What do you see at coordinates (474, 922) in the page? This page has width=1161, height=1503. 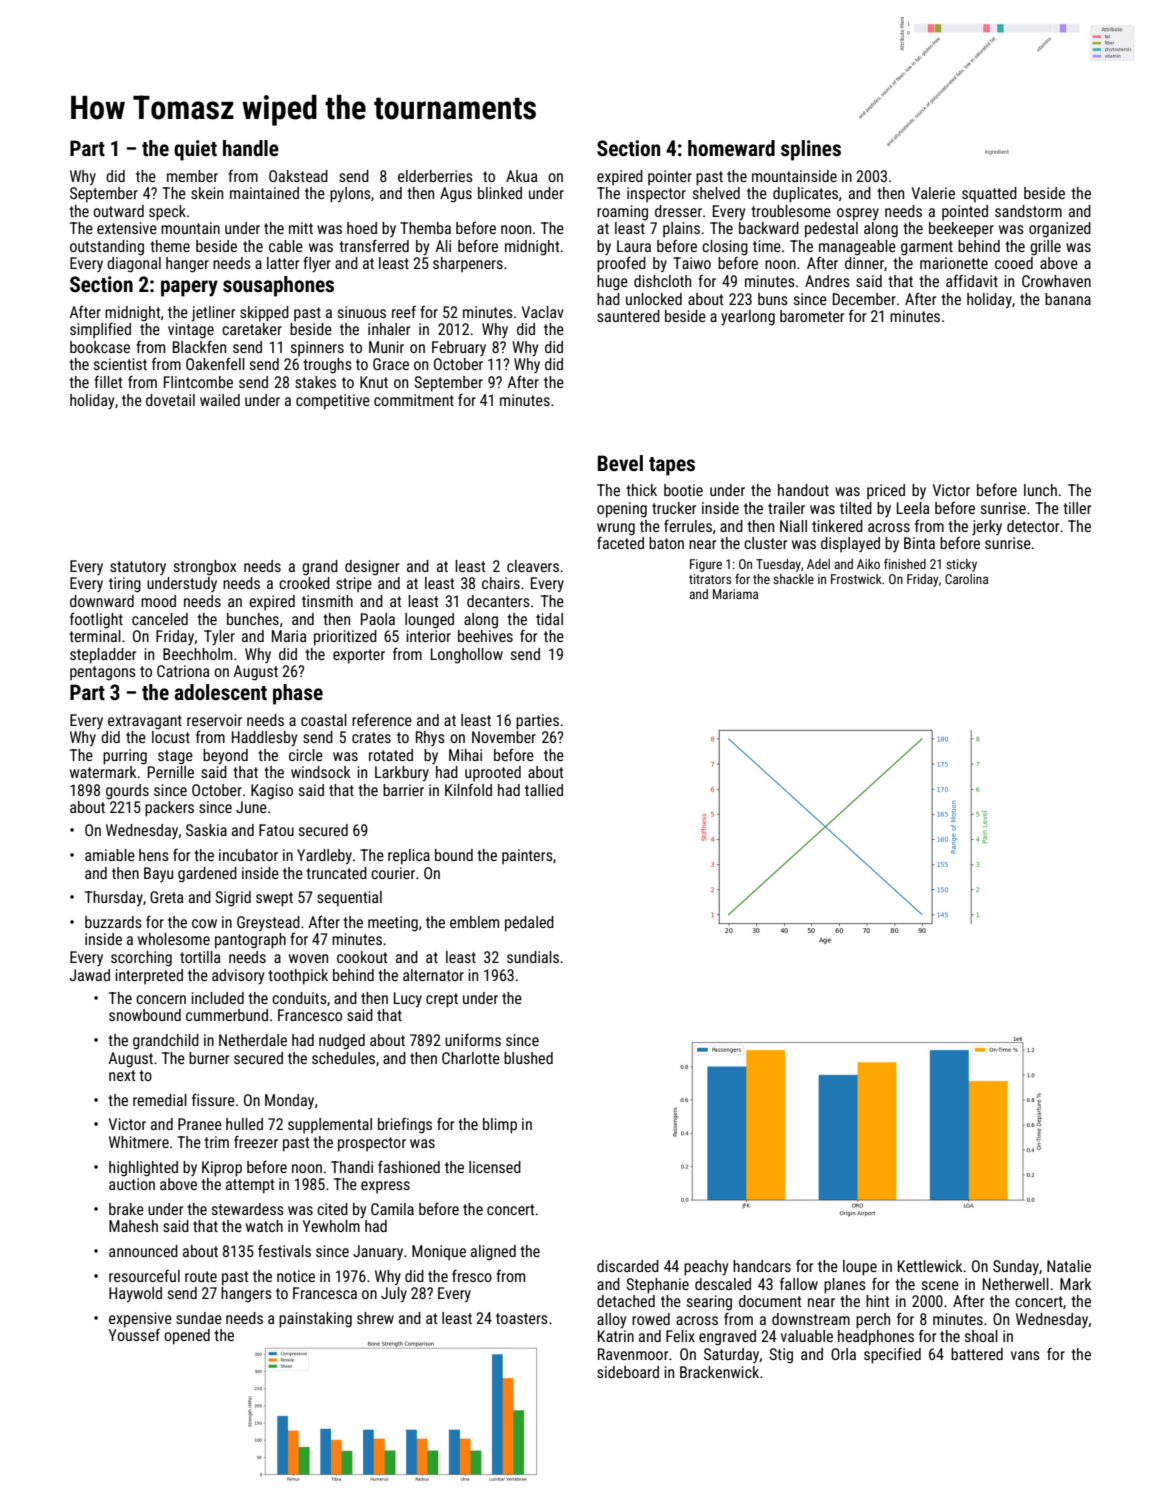 I see `emblem` at bounding box center [474, 922].
